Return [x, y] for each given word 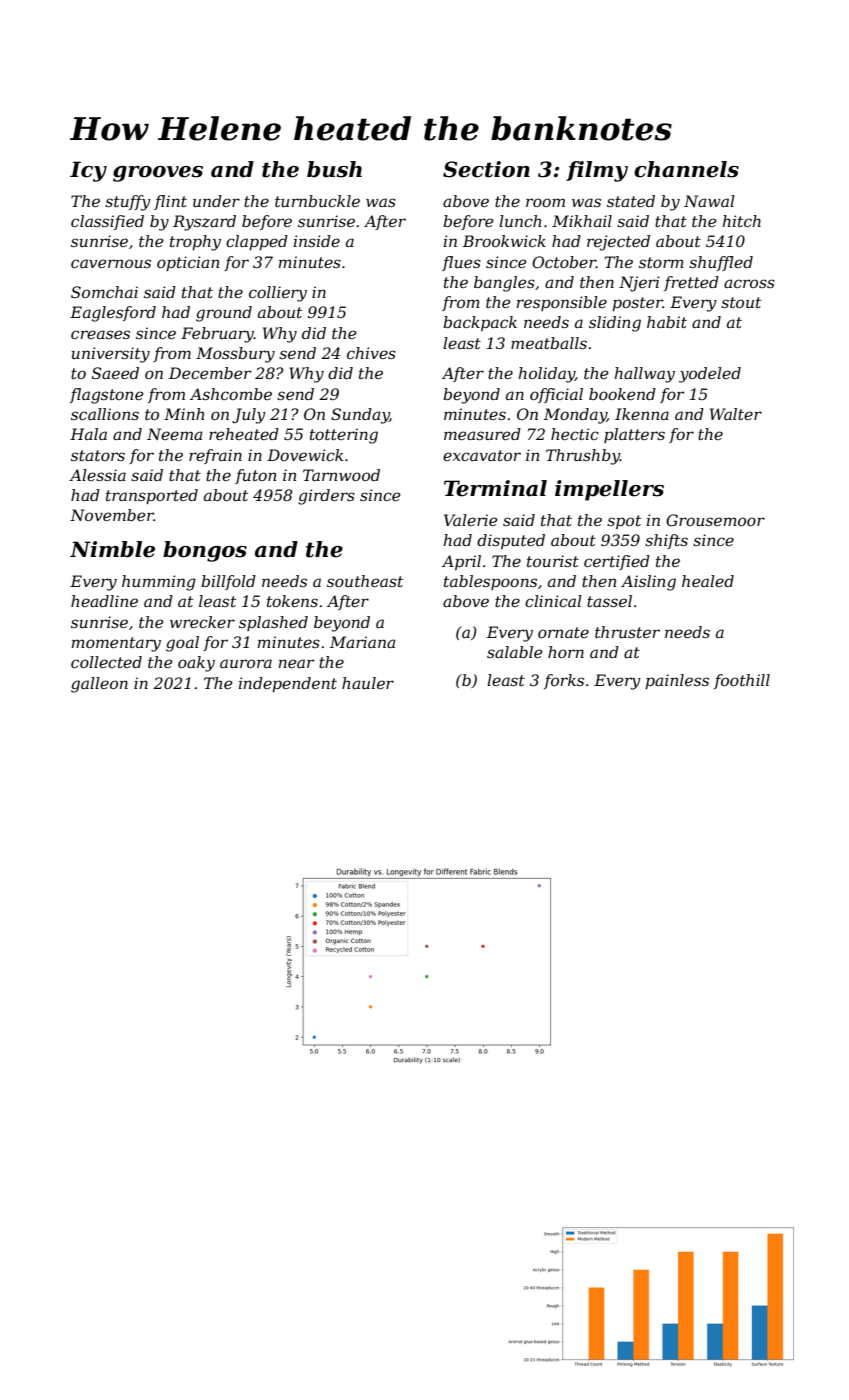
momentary [116, 644]
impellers [609, 490]
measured [482, 434]
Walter [736, 414]
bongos [205, 551]
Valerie [471, 520]
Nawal [709, 201]
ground [224, 314]
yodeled [710, 375]
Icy [88, 171]
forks [564, 681]
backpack [480, 323]
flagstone [107, 396]
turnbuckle [317, 201]
